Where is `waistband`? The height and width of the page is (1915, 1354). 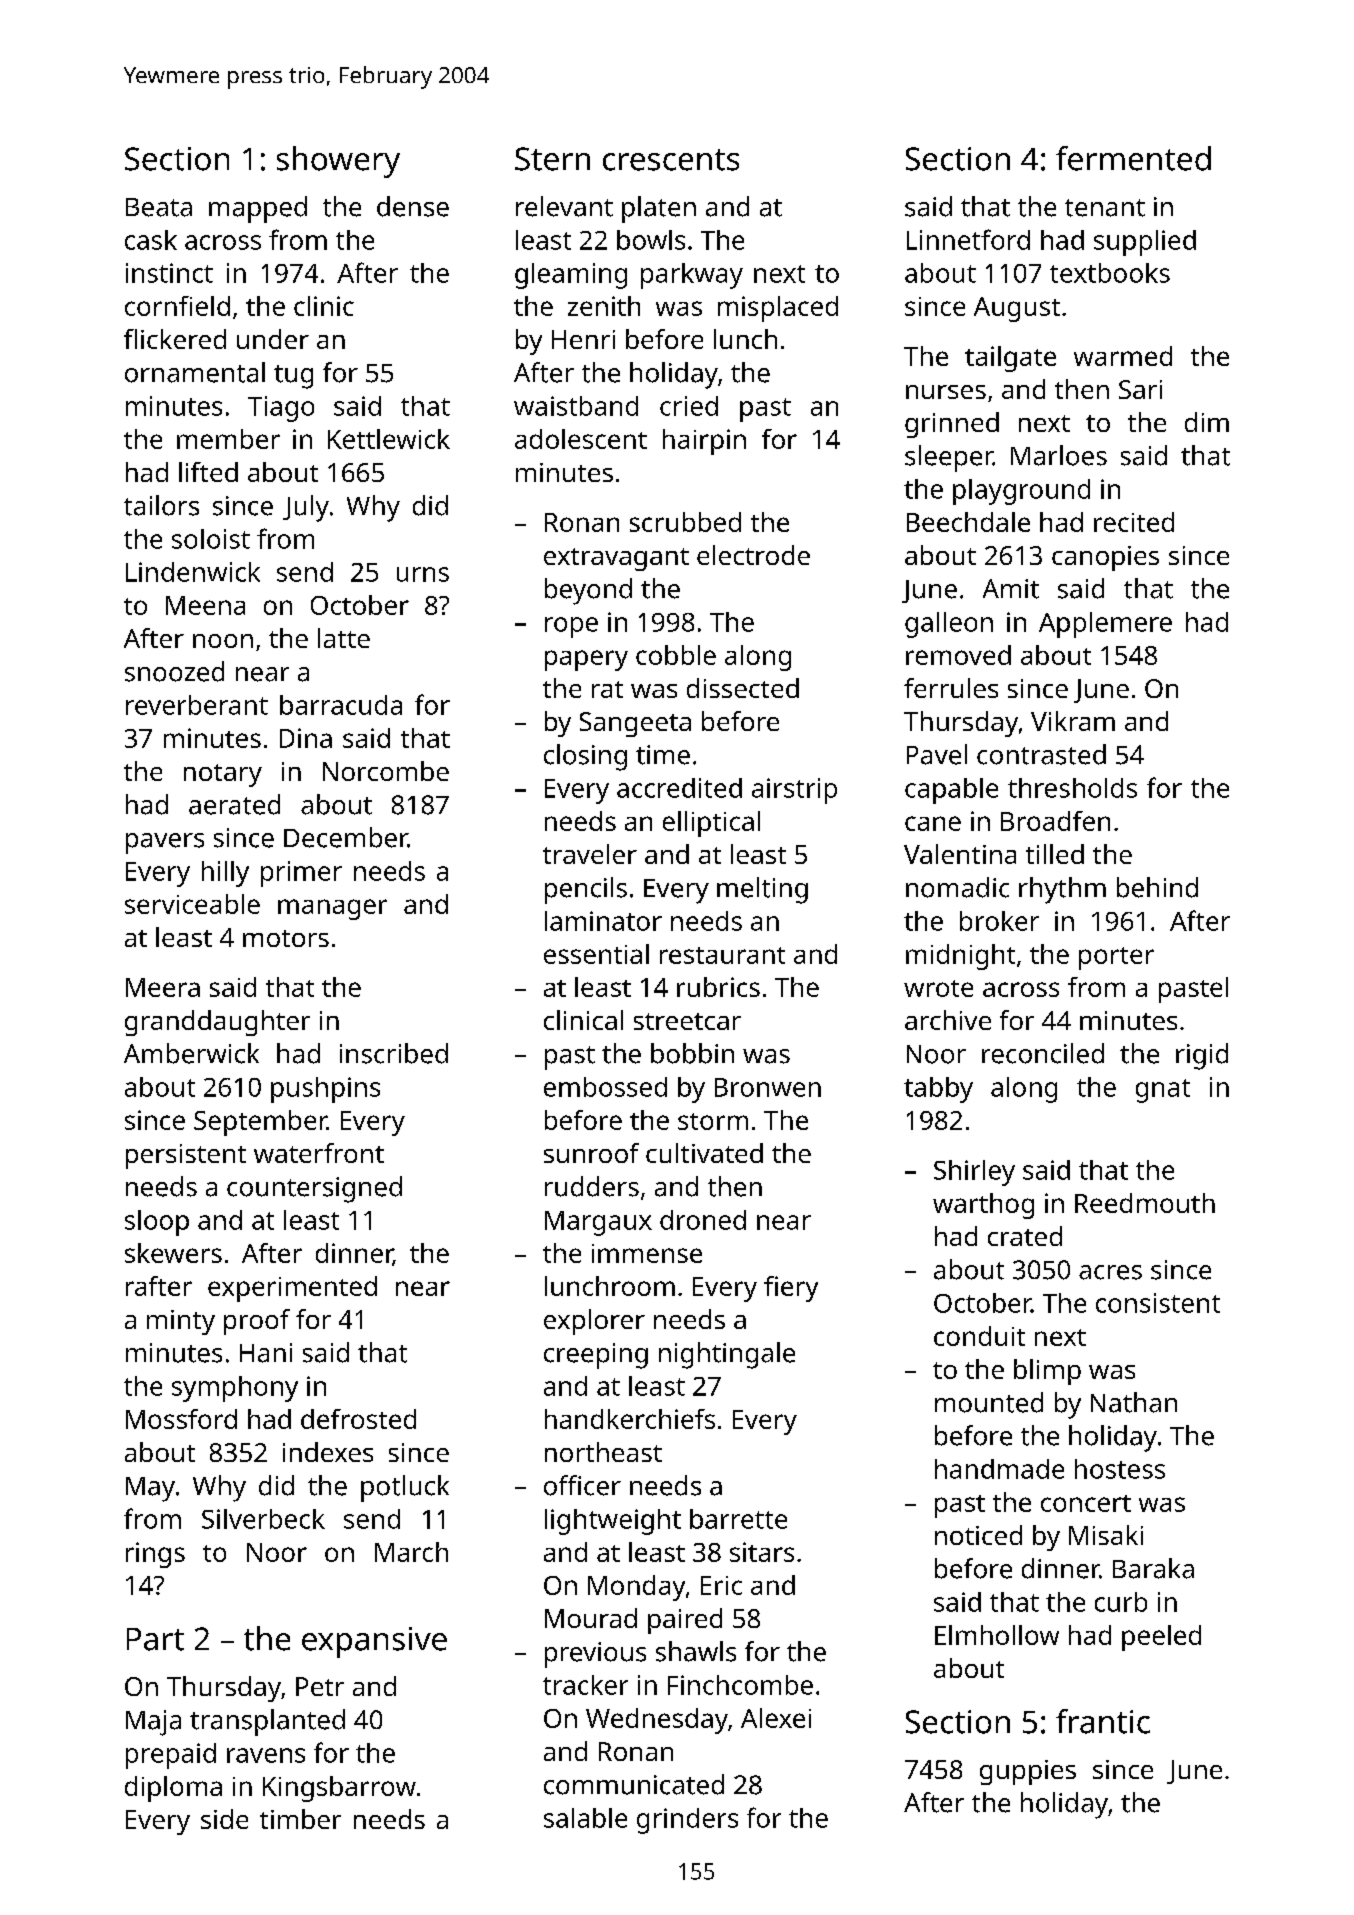 waistband is located at coordinates (576, 406).
